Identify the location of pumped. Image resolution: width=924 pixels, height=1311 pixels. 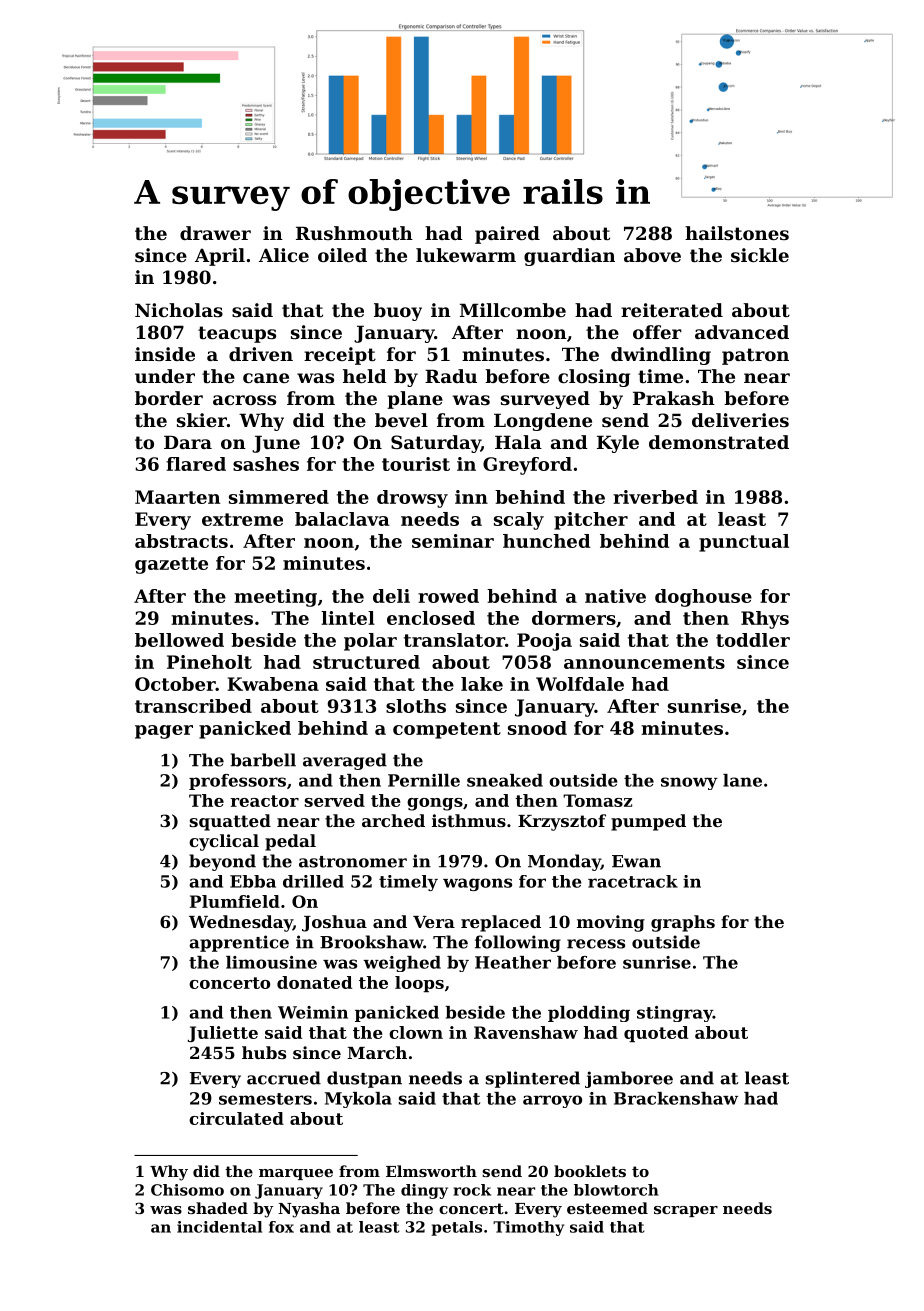
(648, 822).
